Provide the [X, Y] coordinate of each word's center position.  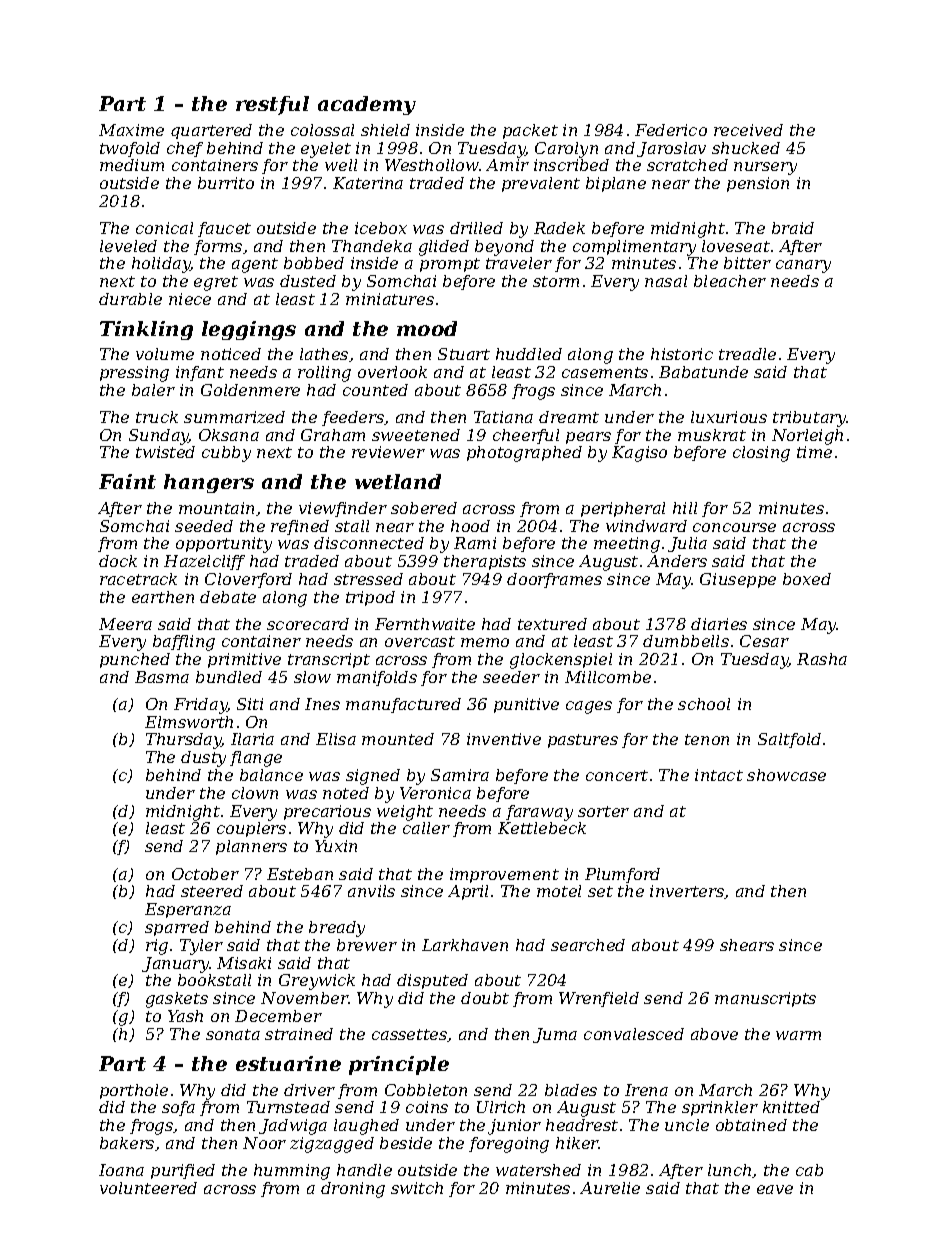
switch [417, 1188]
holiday [161, 265]
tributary [810, 419]
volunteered [148, 1188]
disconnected [369, 543]
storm [556, 281]
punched [135, 660]
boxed [807, 579]
